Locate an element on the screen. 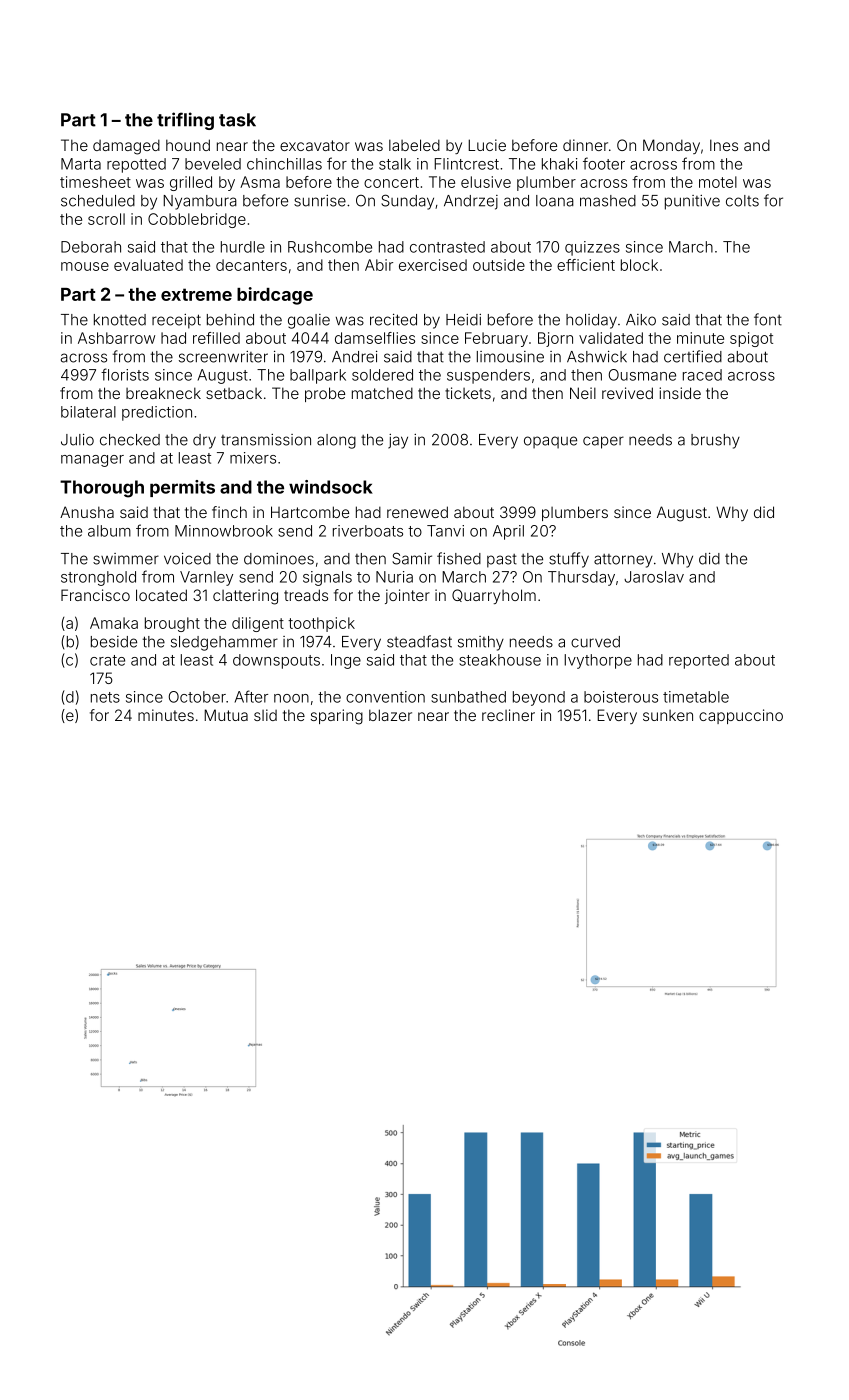 The width and height of the screenshot is (849, 1400). checked is located at coordinates (130, 440).
